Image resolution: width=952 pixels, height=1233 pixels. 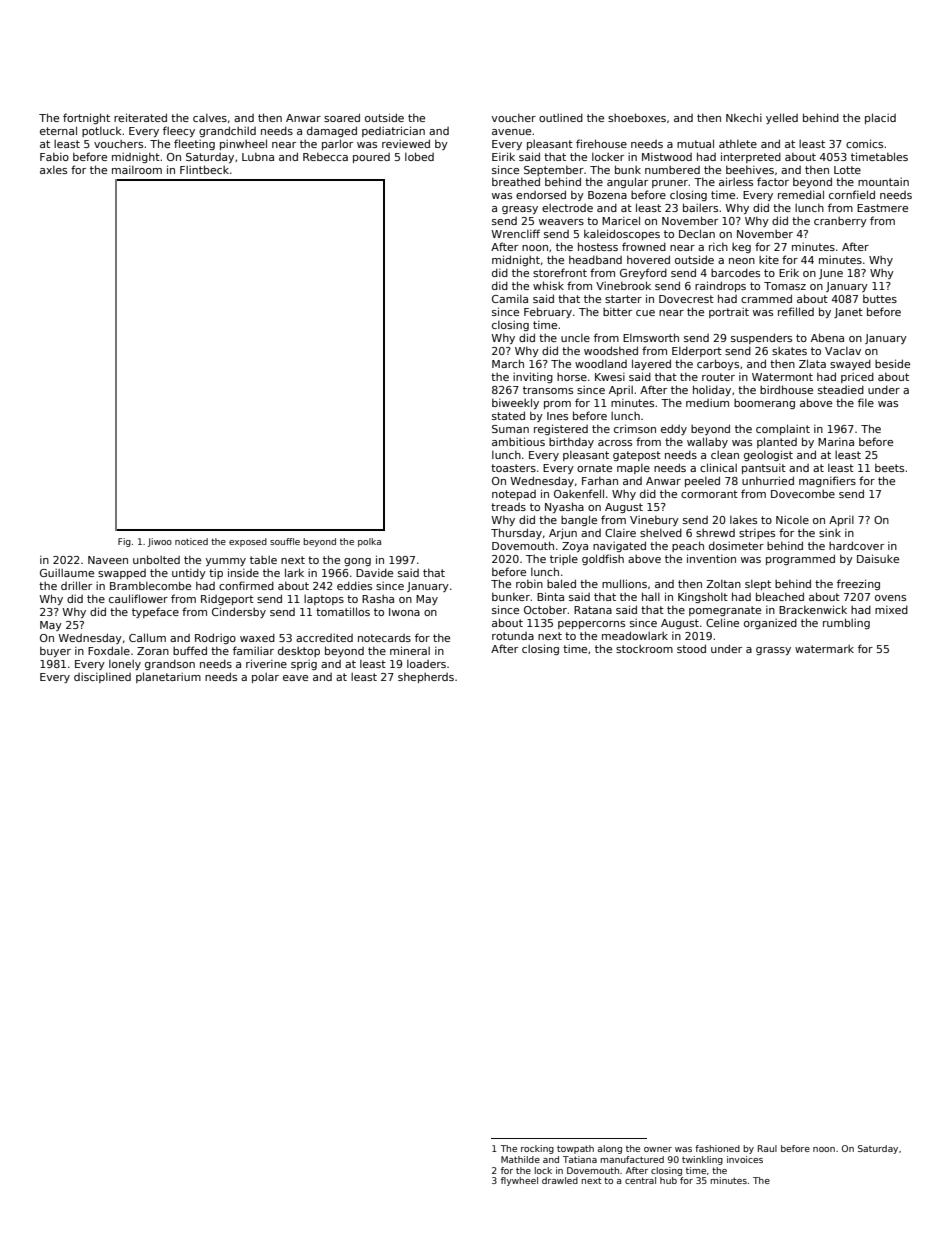 What do you see at coordinates (426, 677) in the screenshot?
I see `shepherds` at bounding box center [426, 677].
